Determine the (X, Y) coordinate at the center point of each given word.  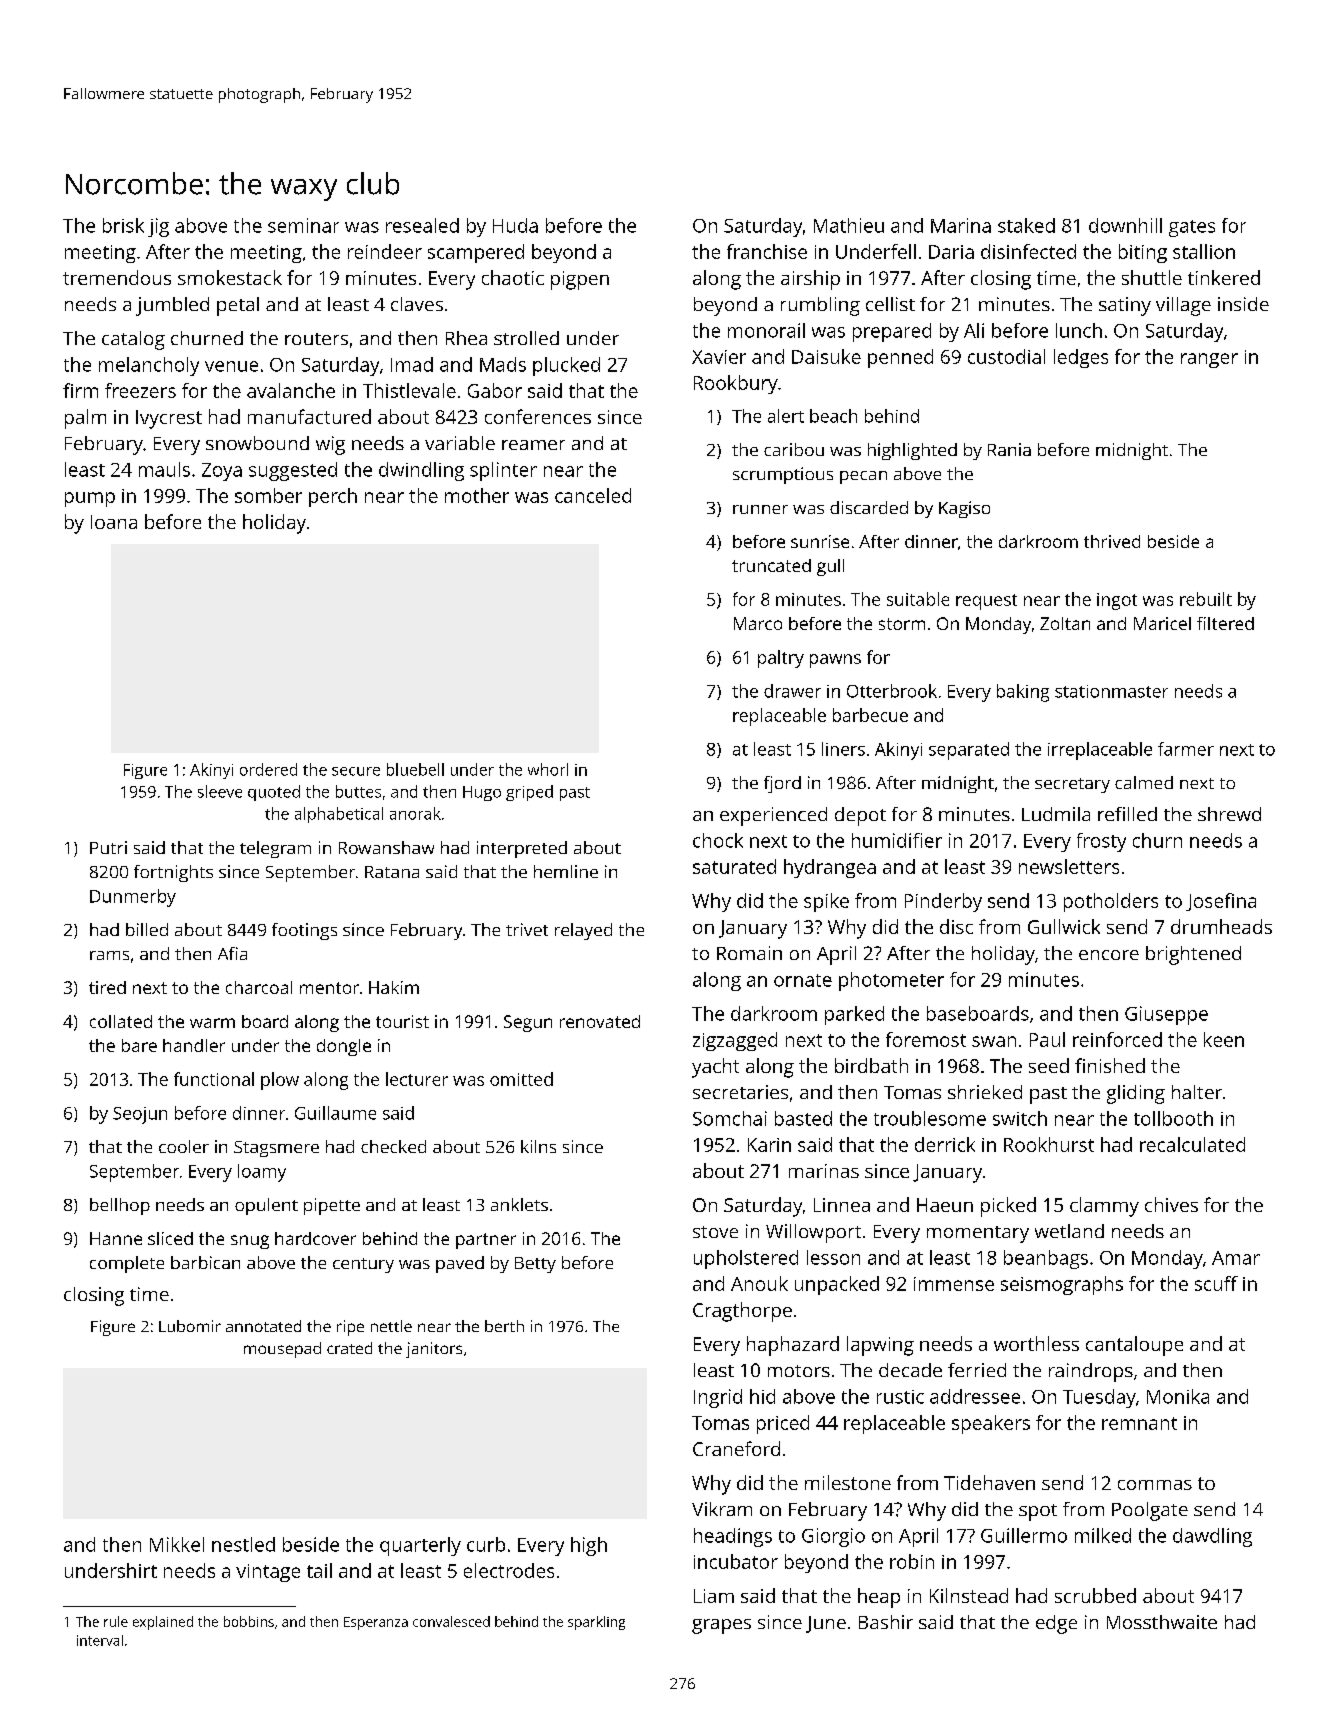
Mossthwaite (1162, 1622)
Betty (535, 1265)
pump (90, 499)
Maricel (1162, 623)
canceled (593, 495)
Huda (515, 225)
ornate (803, 980)
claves (417, 304)
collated (121, 1021)
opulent (266, 1206)
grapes (721, 1626)
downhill (1125, 225)
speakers (991, 1424)
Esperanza (376, 1623)
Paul (1047, 1039)
